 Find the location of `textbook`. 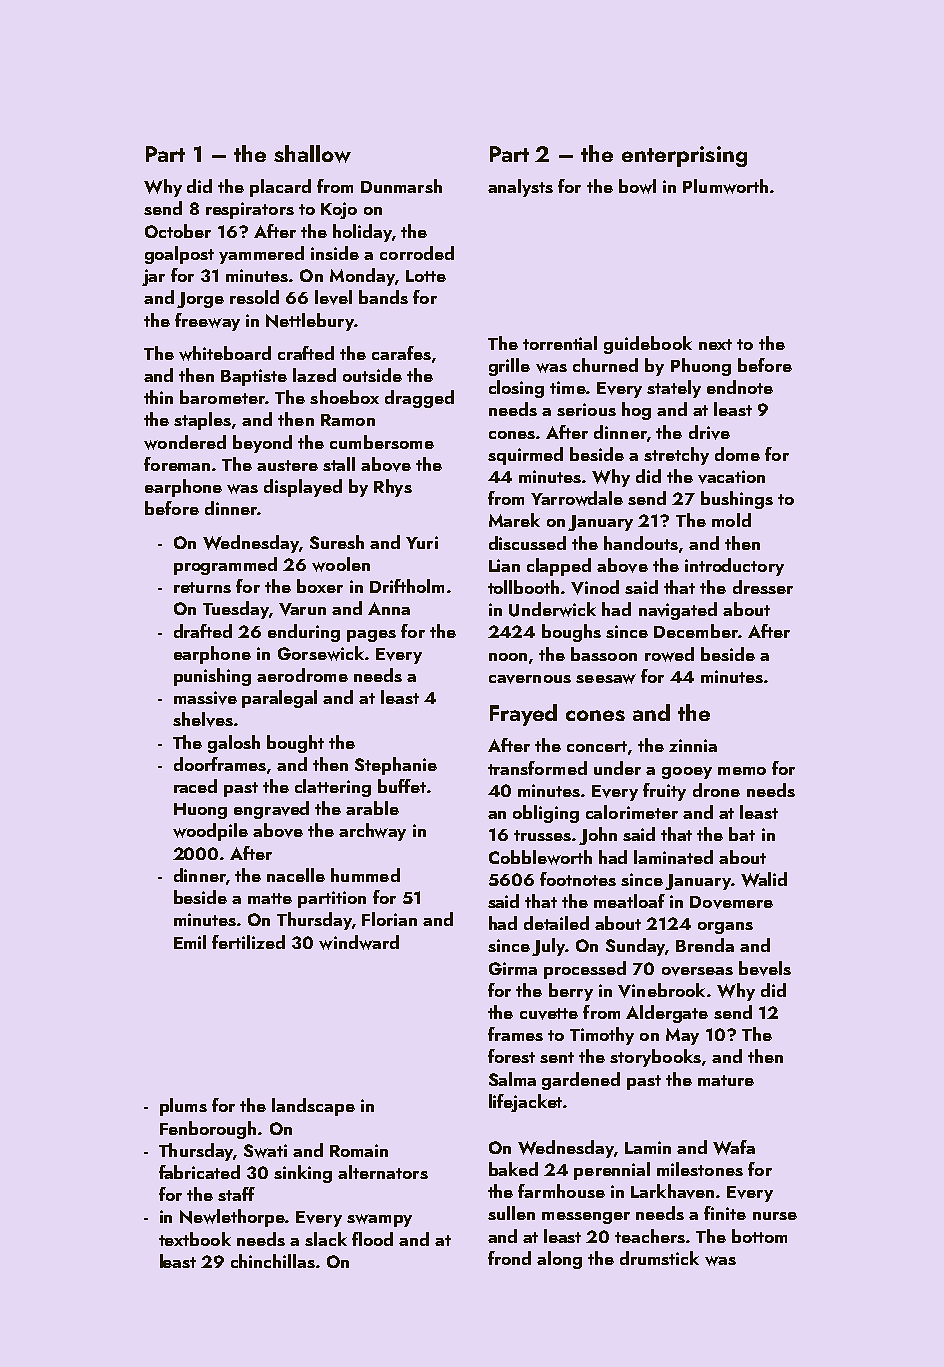

textbook is located at coordinates (195, 1239).
